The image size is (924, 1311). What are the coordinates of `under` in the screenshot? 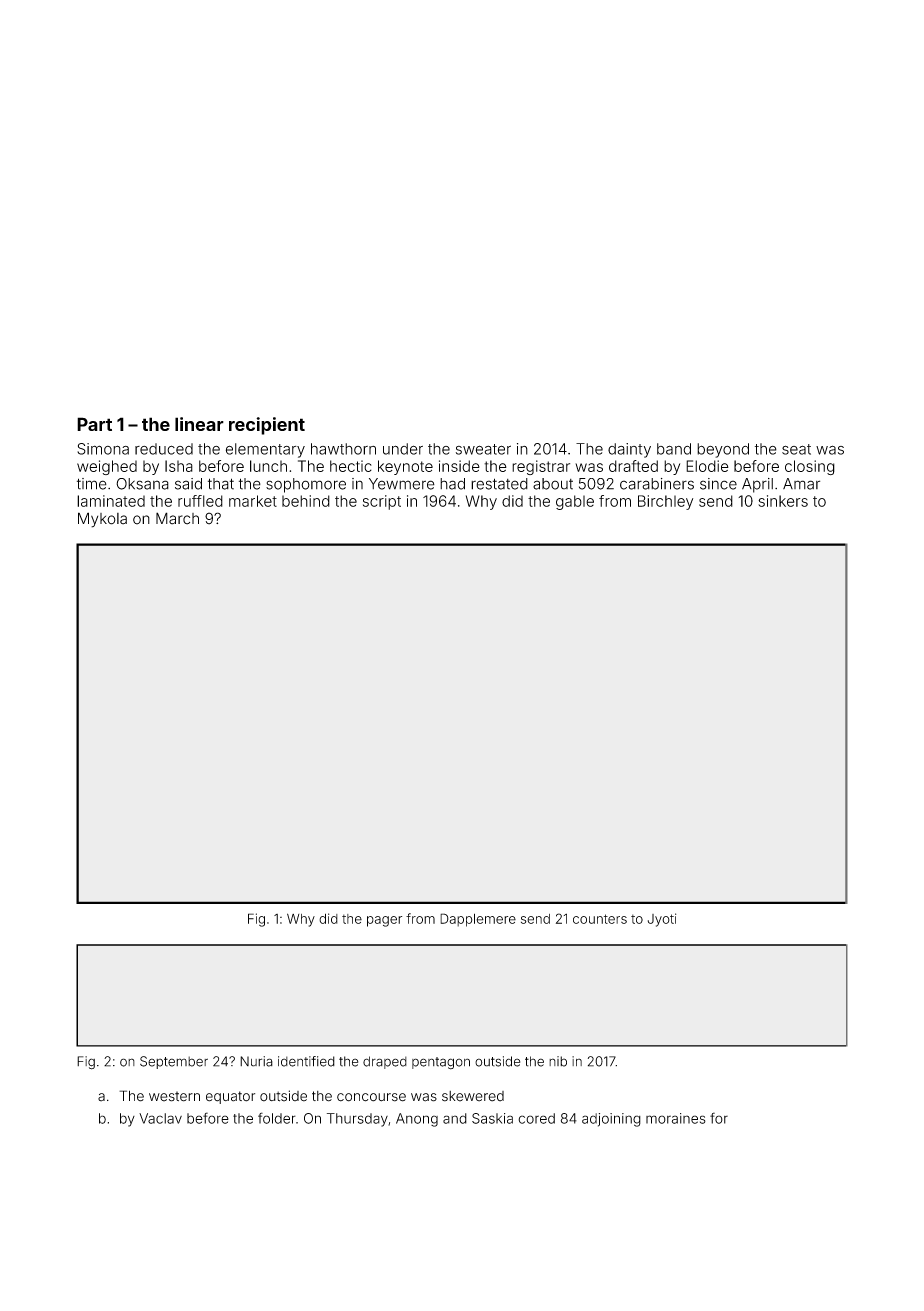 It's located at (403, 449).
